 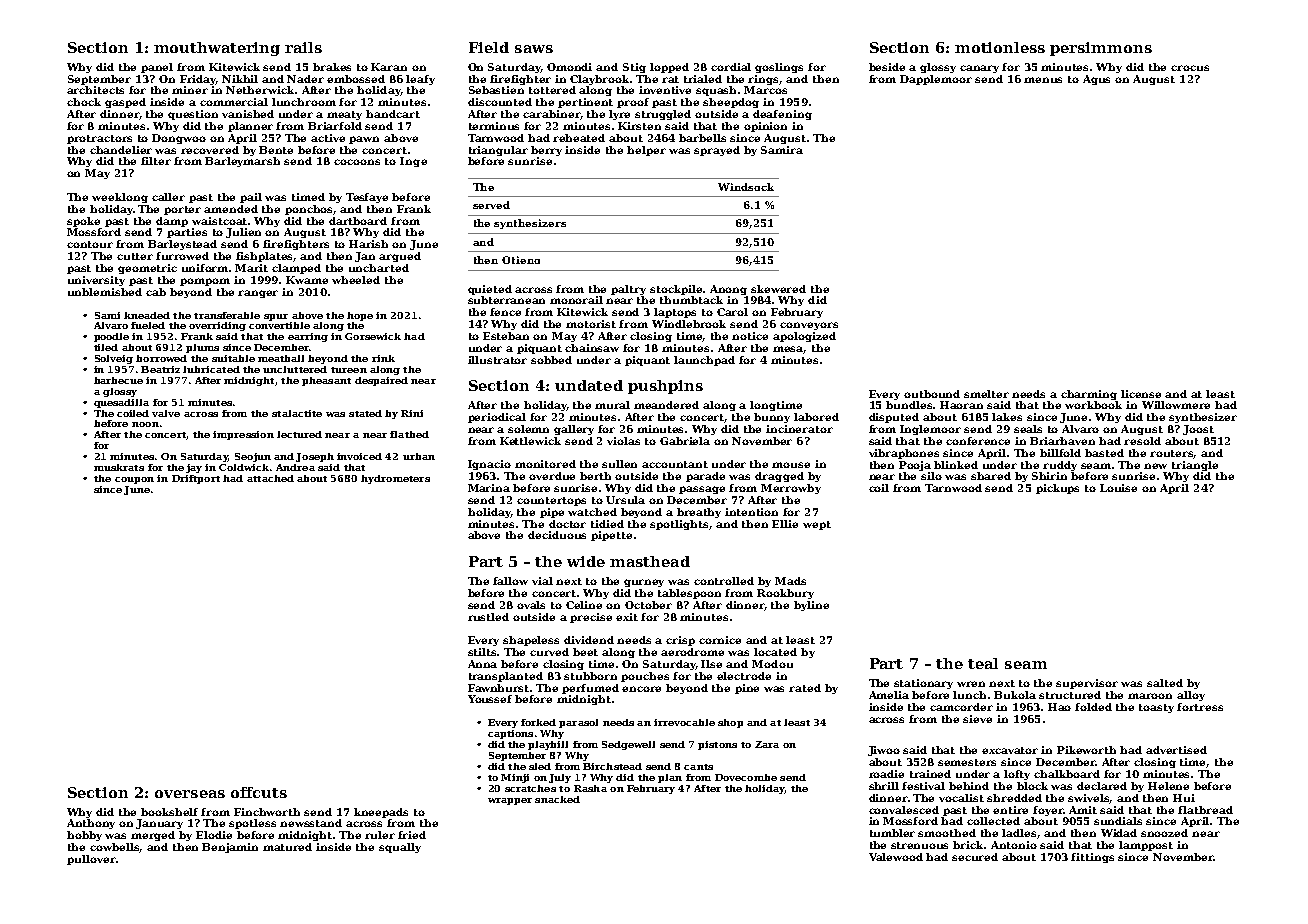 I want to click on rustled, so click(x=488, y=617).
